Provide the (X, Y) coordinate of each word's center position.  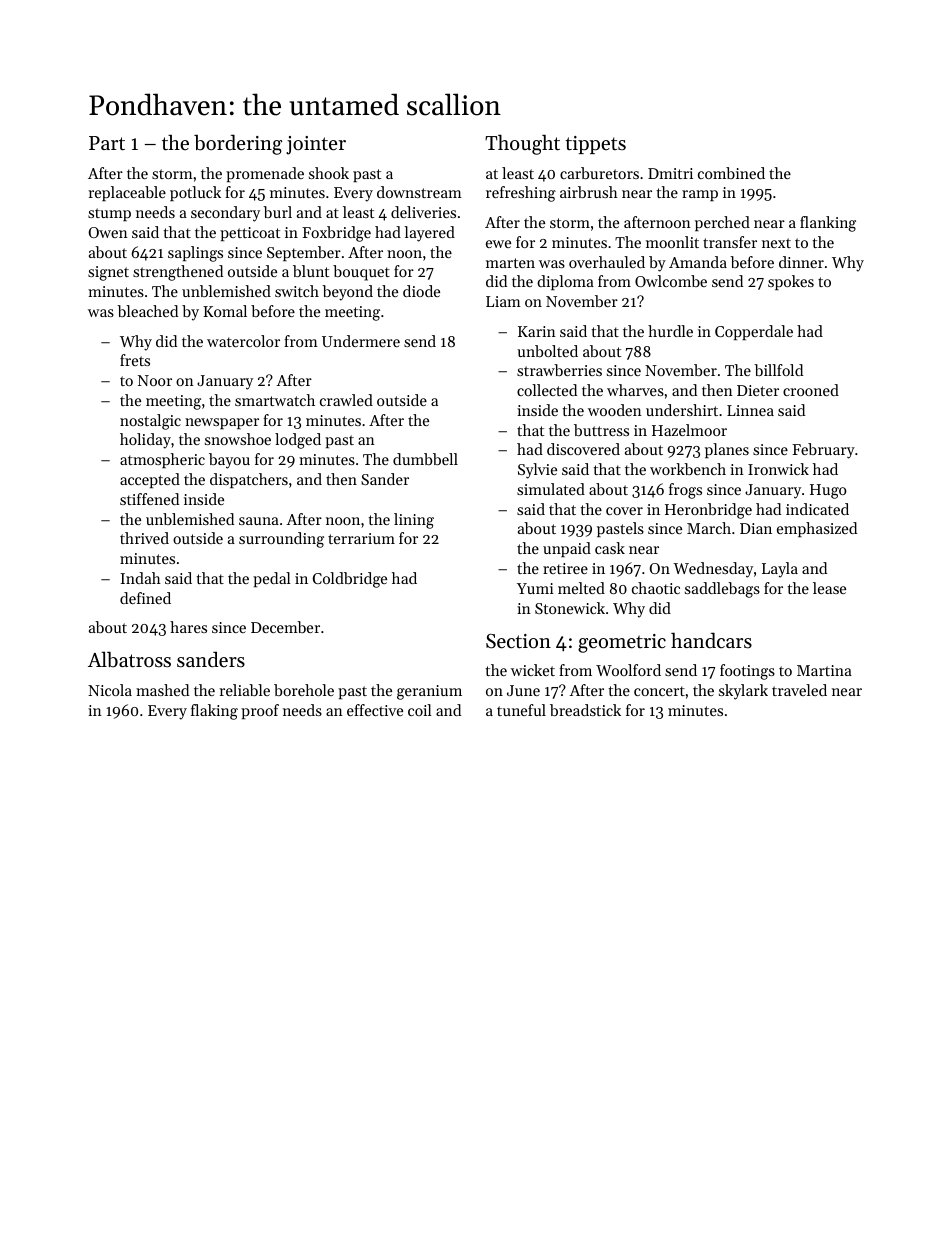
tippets (595, 145)
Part (107, 143)
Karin (537, 331)
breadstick (585, 710)
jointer (316, 145)
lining (414, 521)
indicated (817, 509)
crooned (811, 390)
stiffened (149, 499)
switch (297, 291)
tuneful (521, 710)
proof (260, 711)
